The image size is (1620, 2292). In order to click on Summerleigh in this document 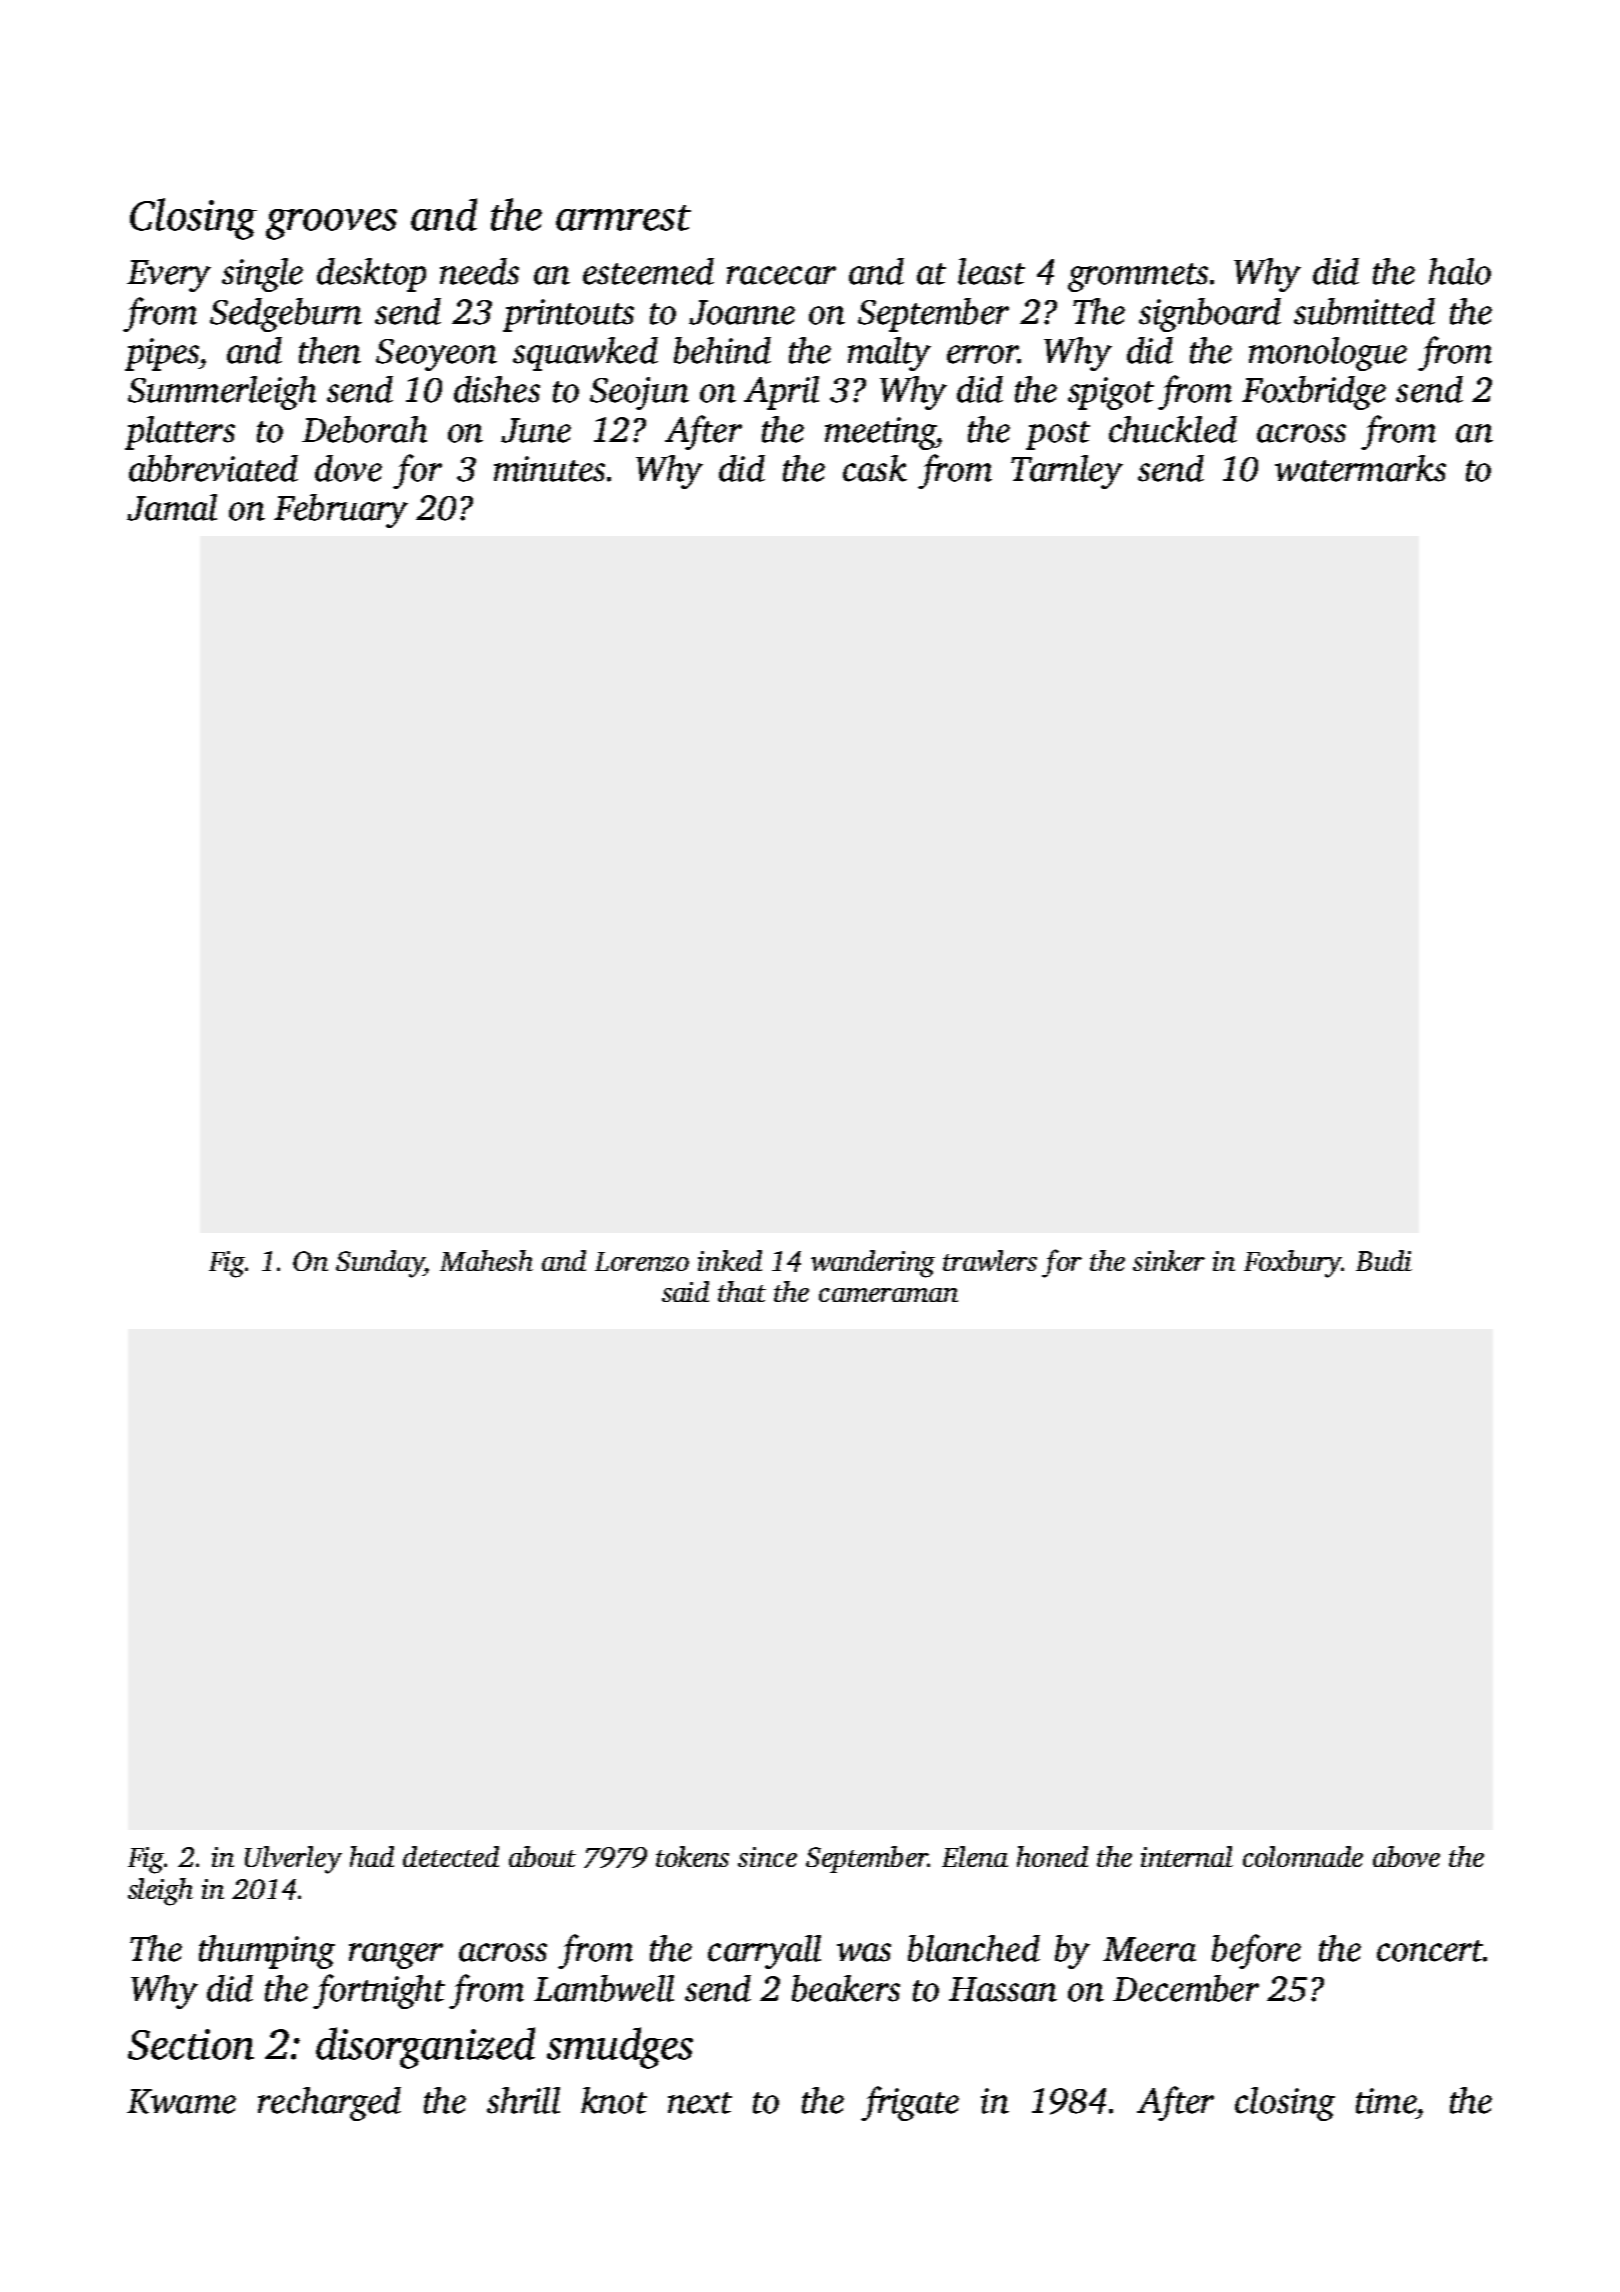, I will do `click(222, 393)`.
